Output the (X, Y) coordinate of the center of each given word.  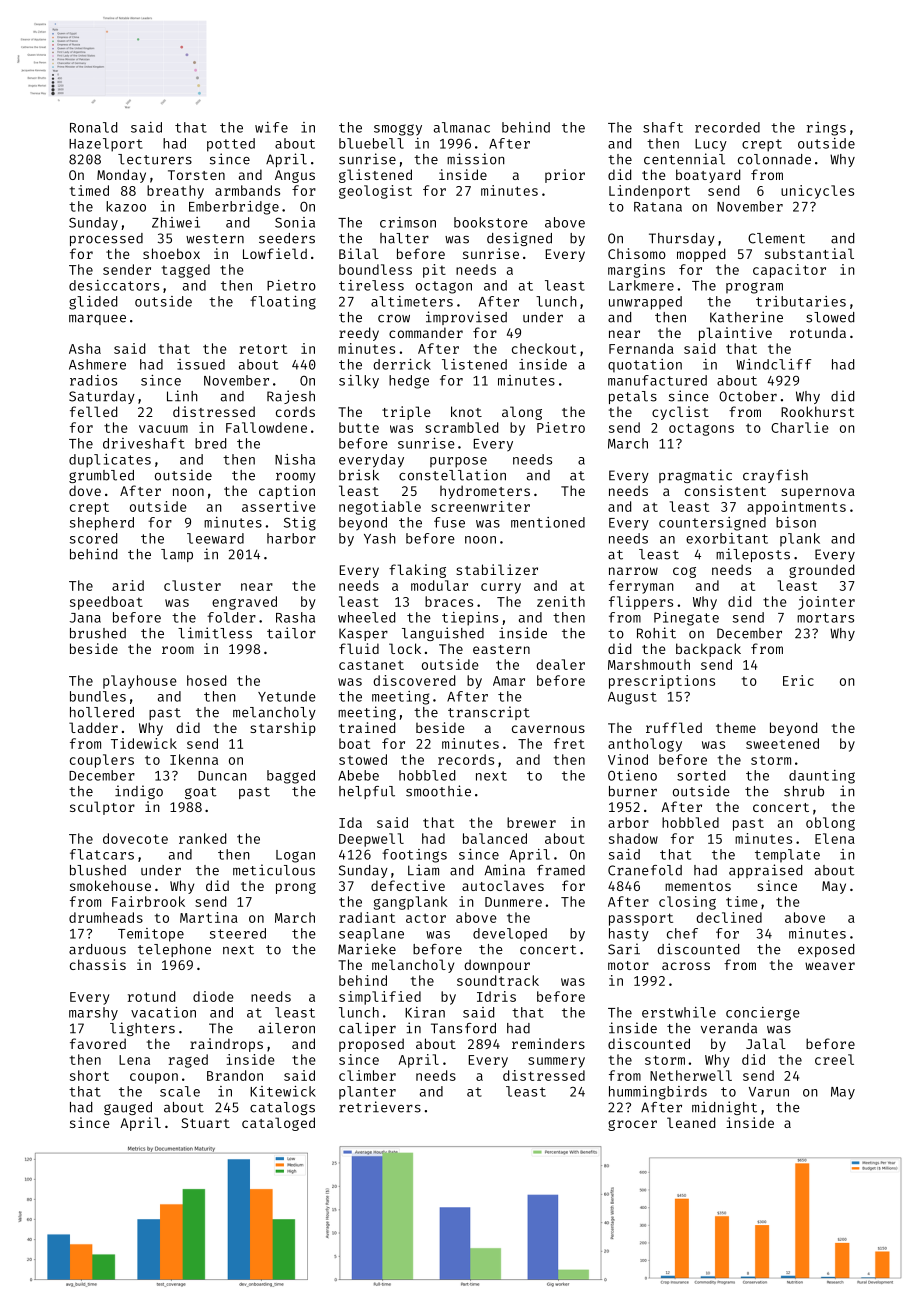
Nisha (295, 459)
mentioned (548, 522)
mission (476, 159)
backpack (708, 650)
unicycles (817, 192)
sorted (701, 775)
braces (449, 601)
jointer (826, 603)
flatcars (102, 854)
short (89, 1075)
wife (271, 127)
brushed (98, 633)
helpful (367, 792)
